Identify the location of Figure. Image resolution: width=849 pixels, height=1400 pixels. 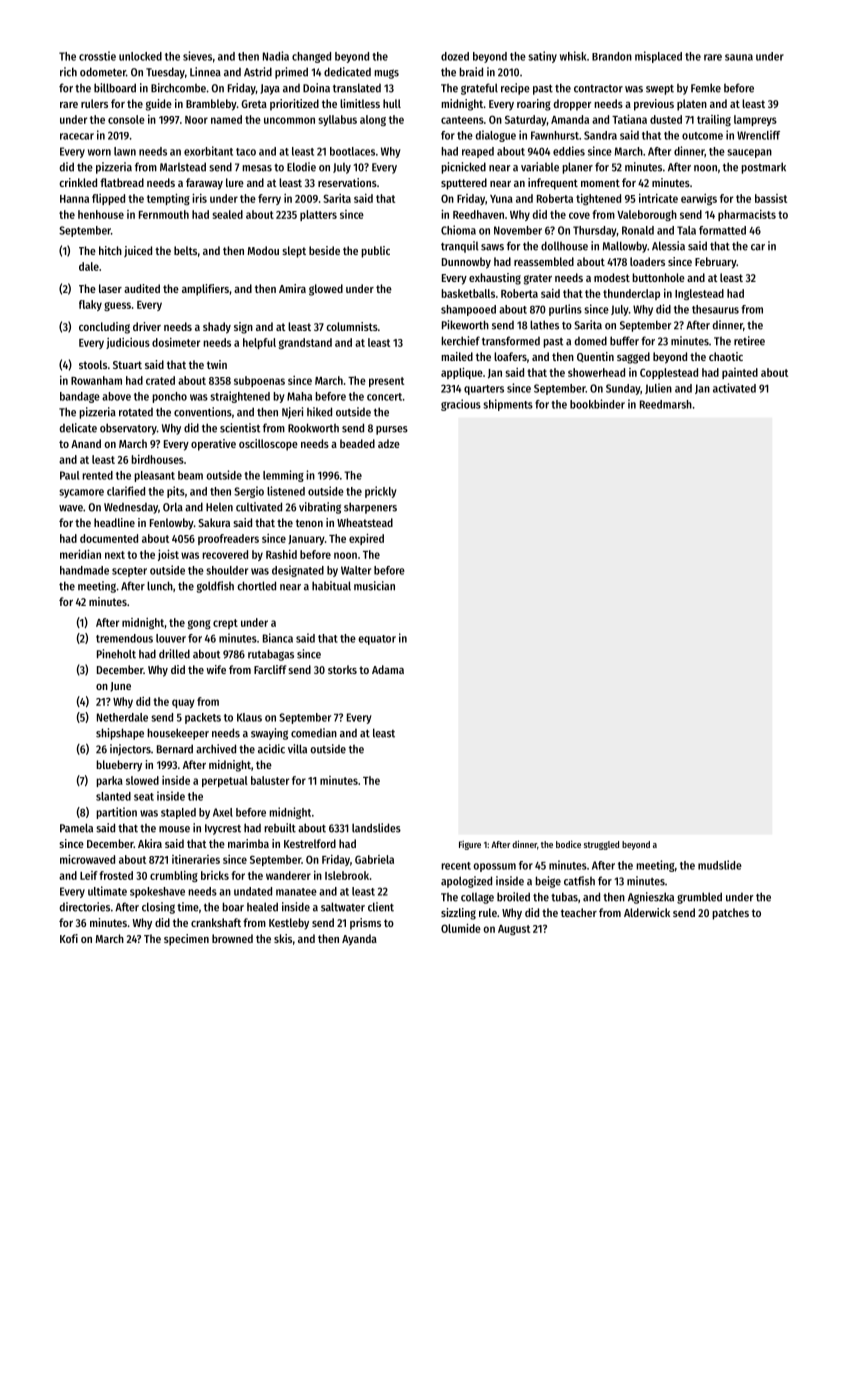
(470, 845).
